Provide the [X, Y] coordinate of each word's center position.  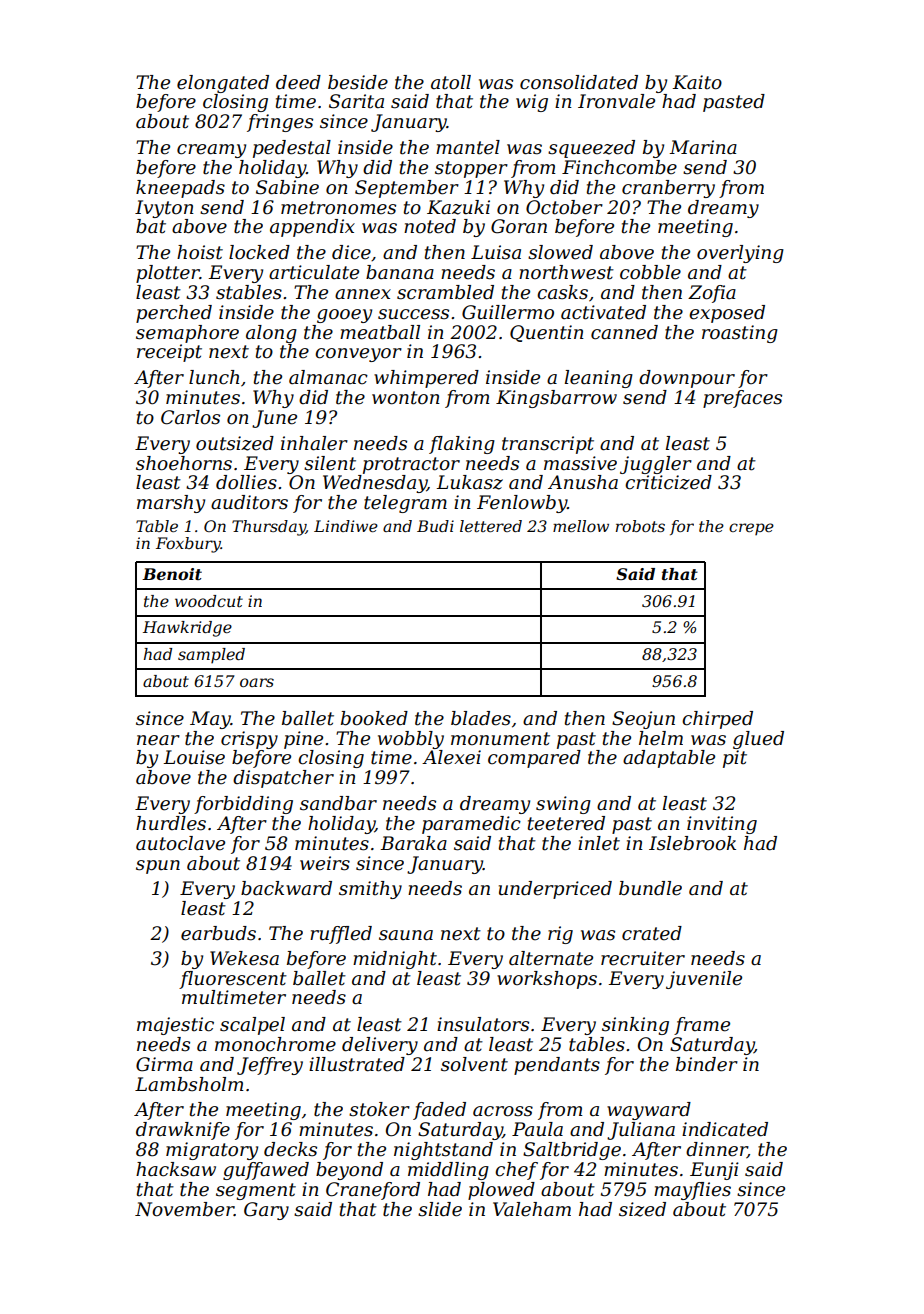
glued [758, 740]
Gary [266, 1211]
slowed [560, 252]
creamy [211, 151]
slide [440, 1209]
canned [624, 332]
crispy [249, 740]
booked [374, 718]
